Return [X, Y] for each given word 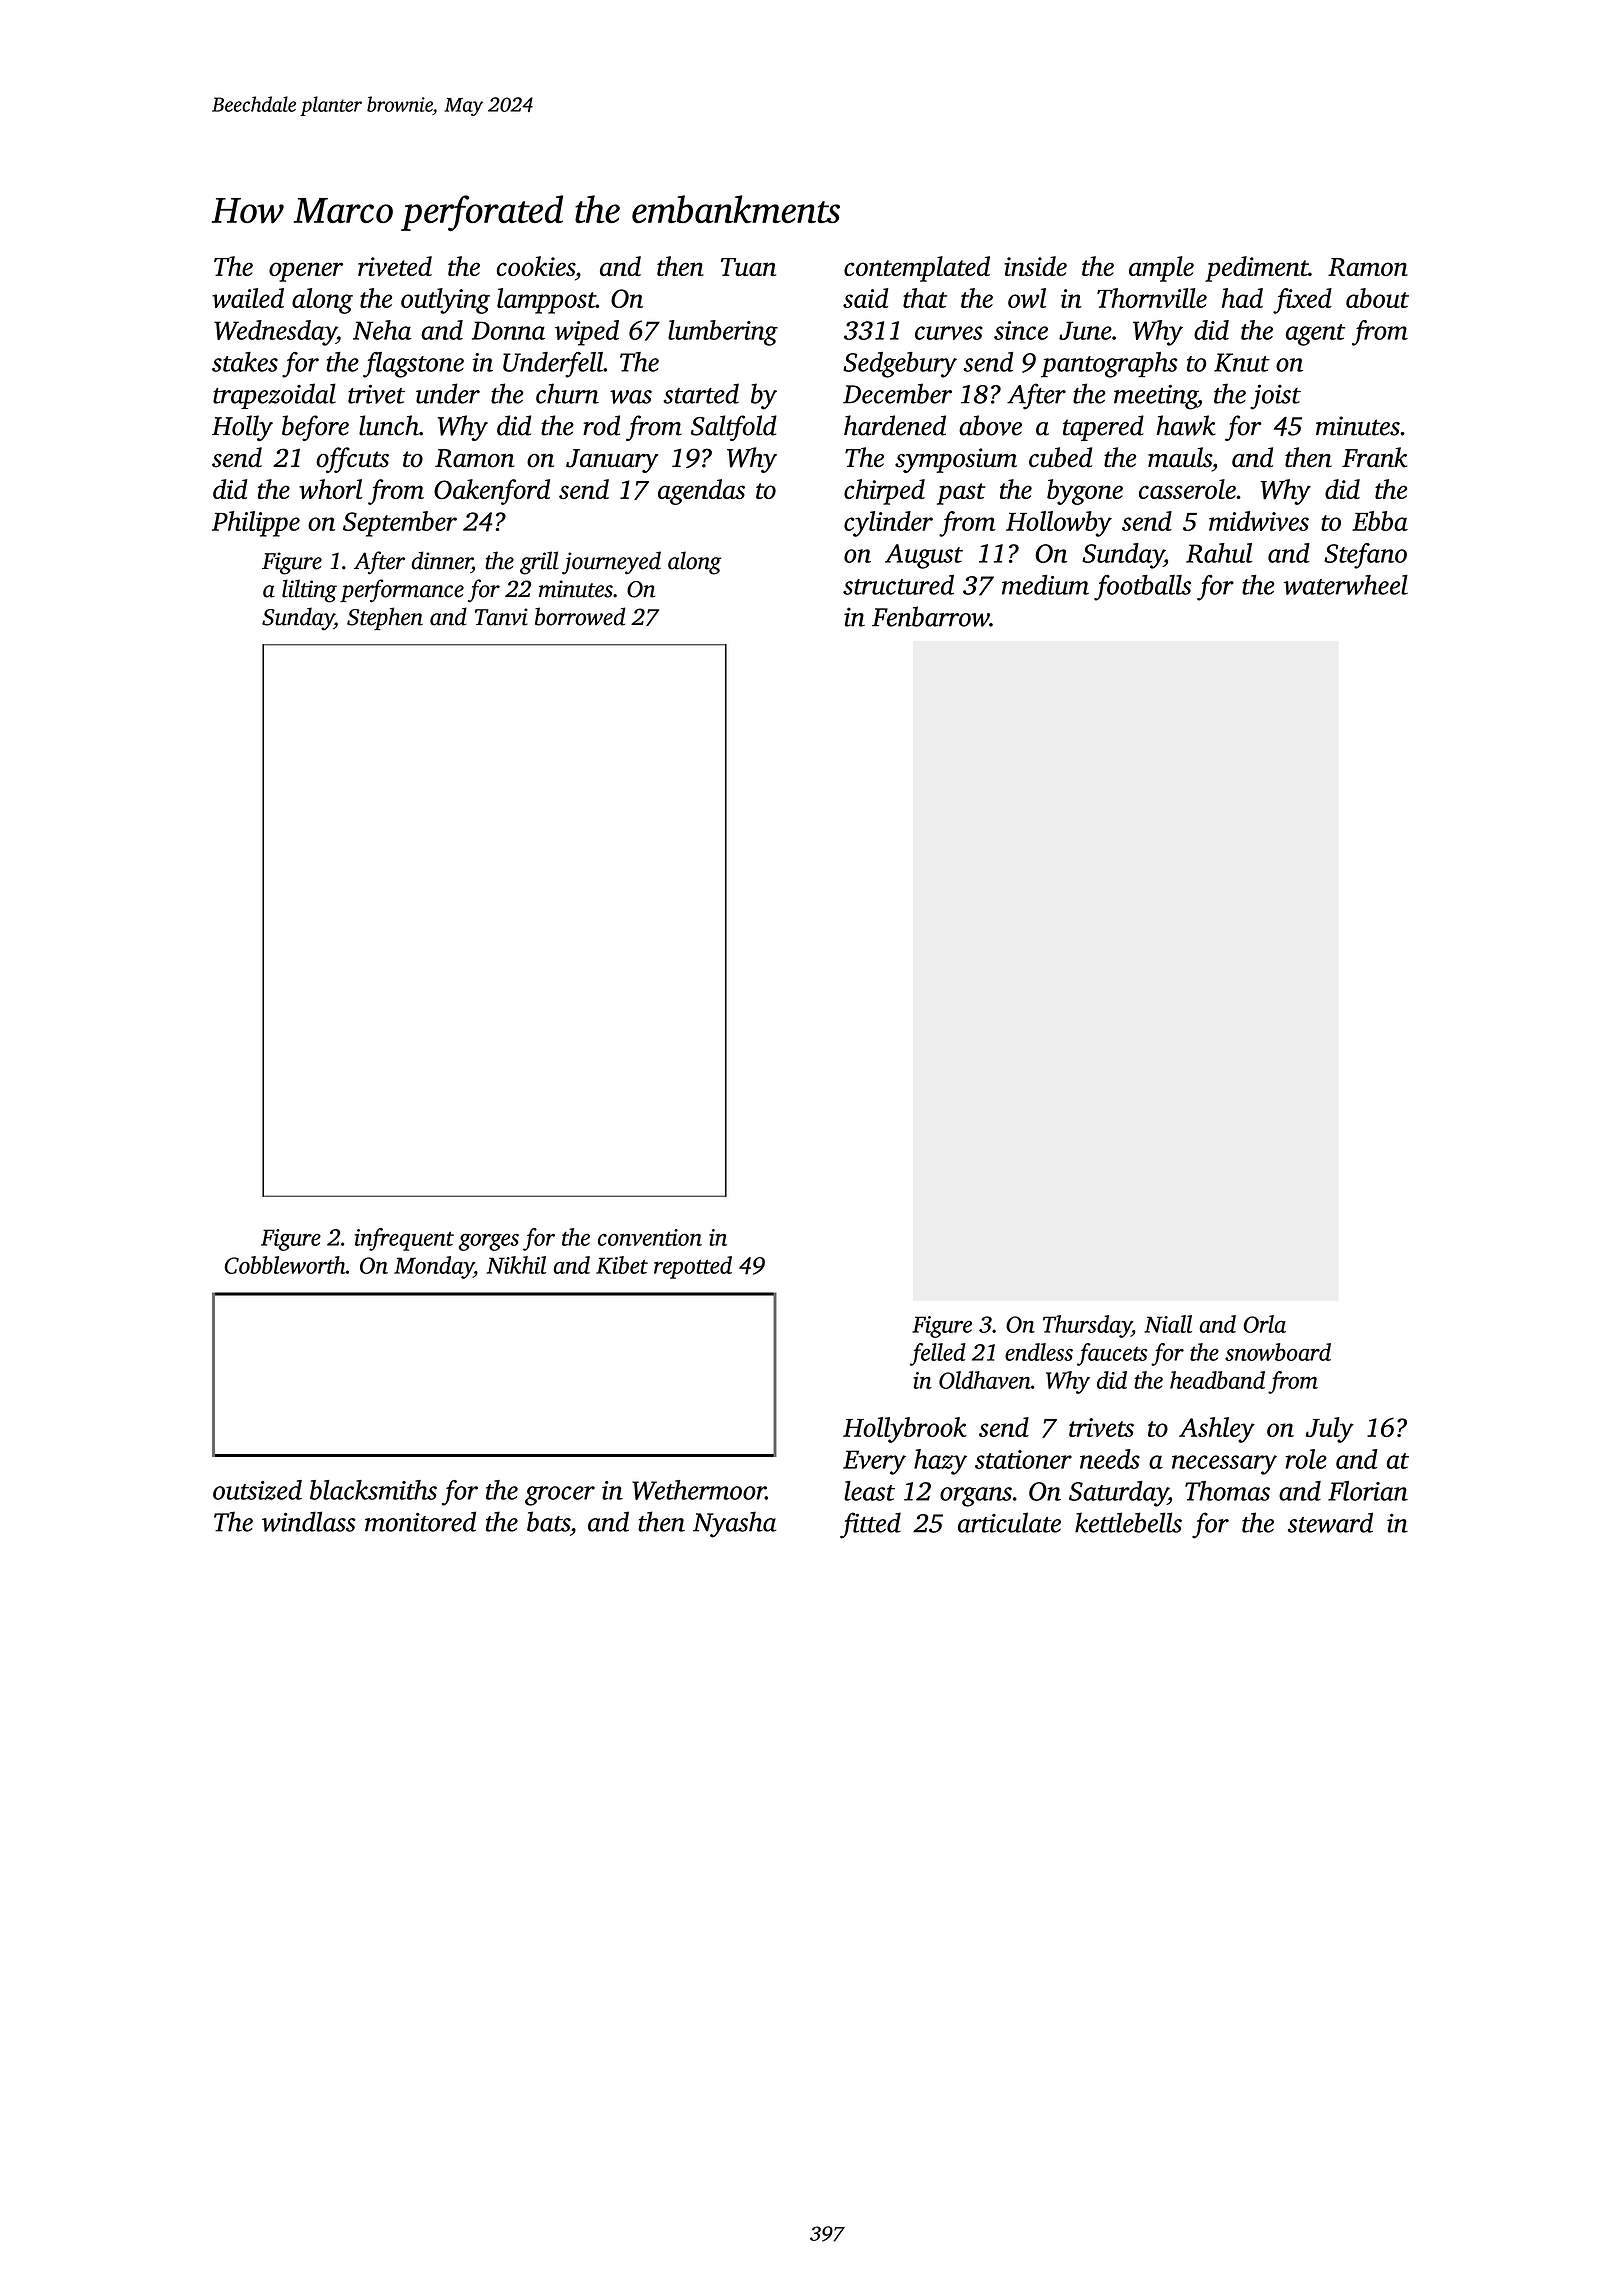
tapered [1103, 428]
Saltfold [734, 428]
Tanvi [501, 617]
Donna [508, 330]
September [400, 524]
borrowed [580, 616]
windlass [309, 1521]
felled [938, 1354]
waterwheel [1346, 585]
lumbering [723, 333]
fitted [870, 1525]
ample [1161, 269]
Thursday [1087, 1326]
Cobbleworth [285, 1265]
